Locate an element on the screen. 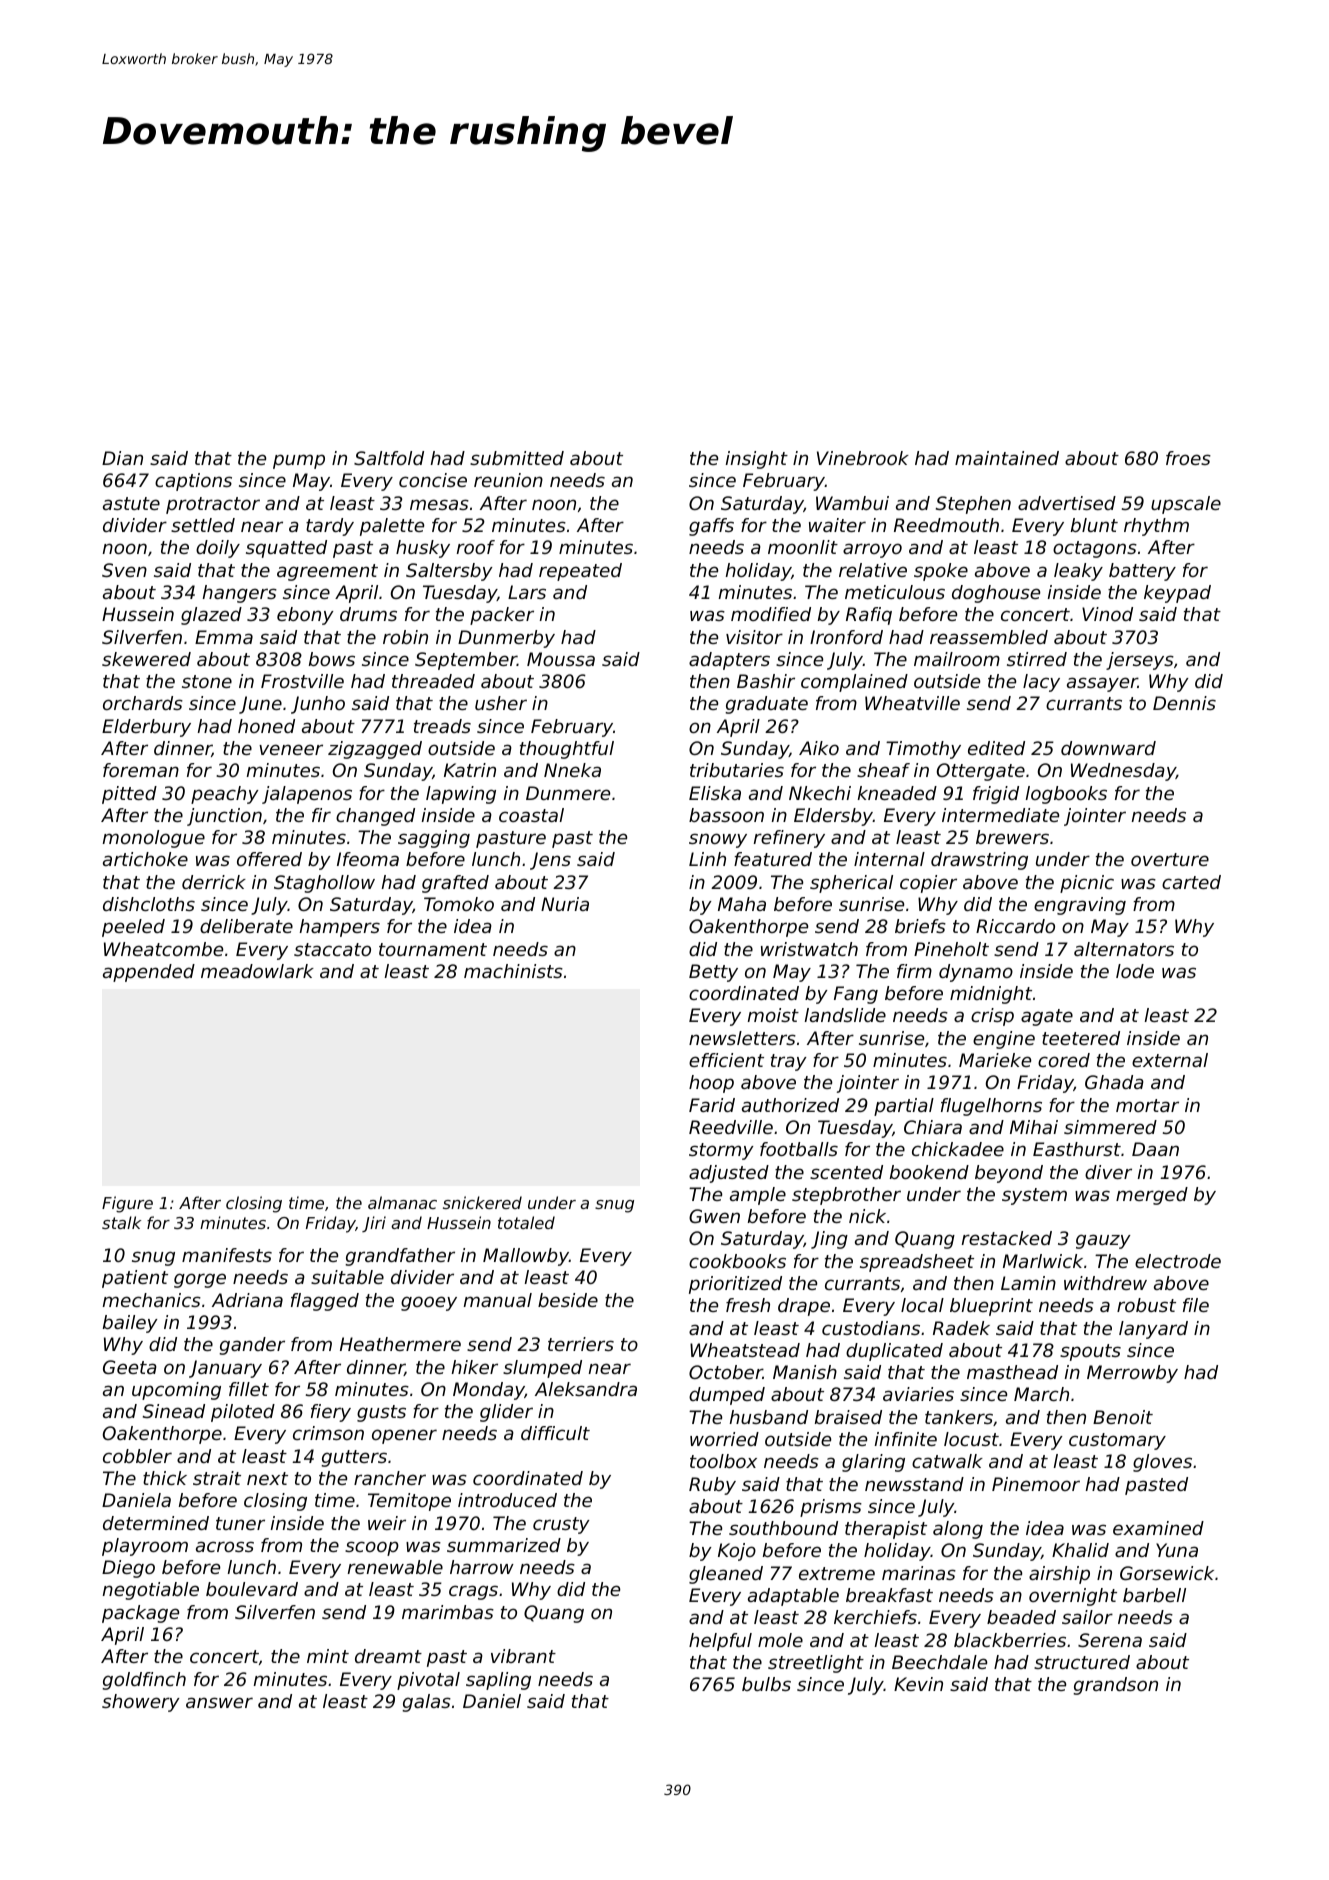 The height and width of the screenshot is (1880, 1329). maintained is located at coordinates (1007, 458).
